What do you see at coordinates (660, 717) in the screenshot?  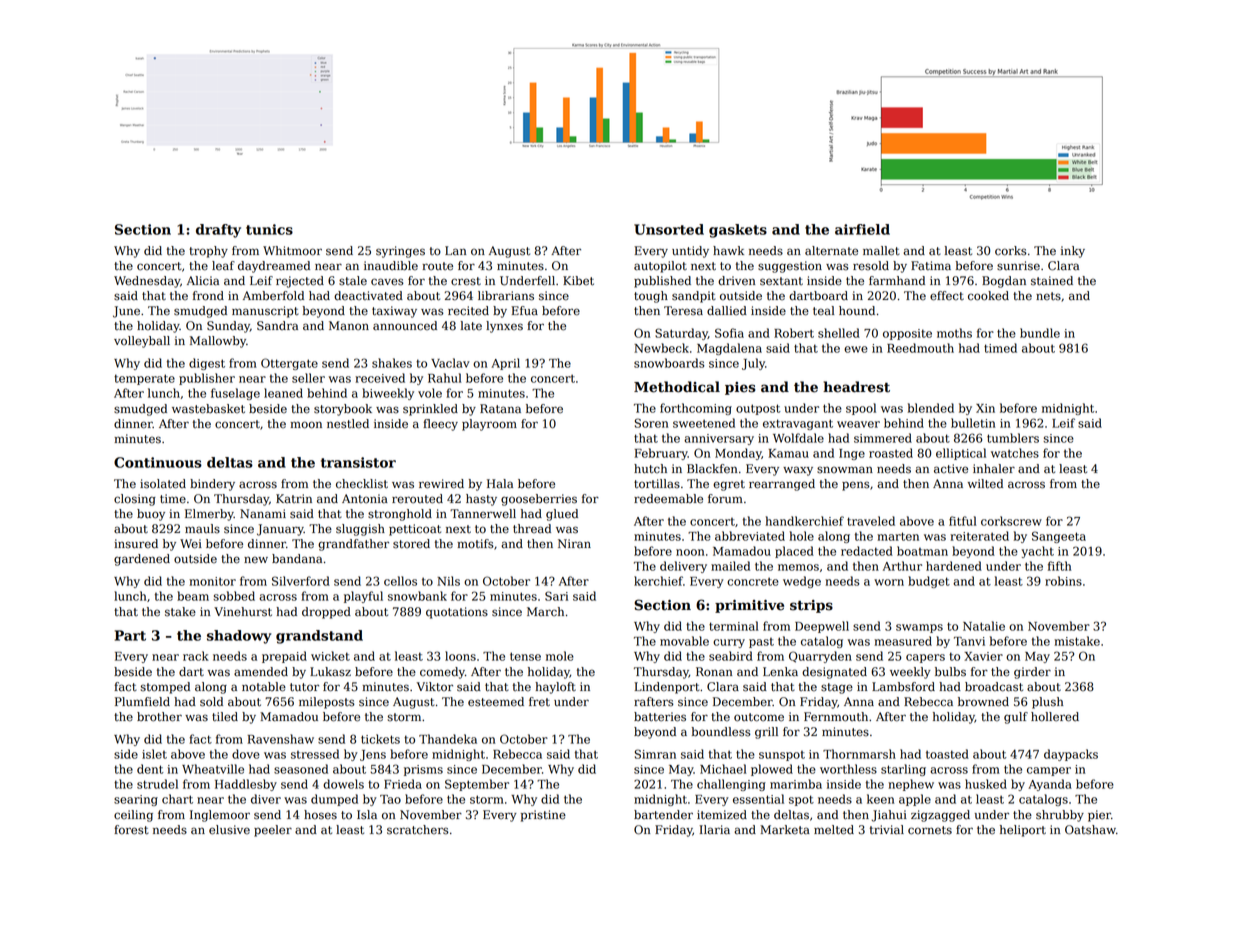 I see `batteries` at bounding box center [660, 717].
